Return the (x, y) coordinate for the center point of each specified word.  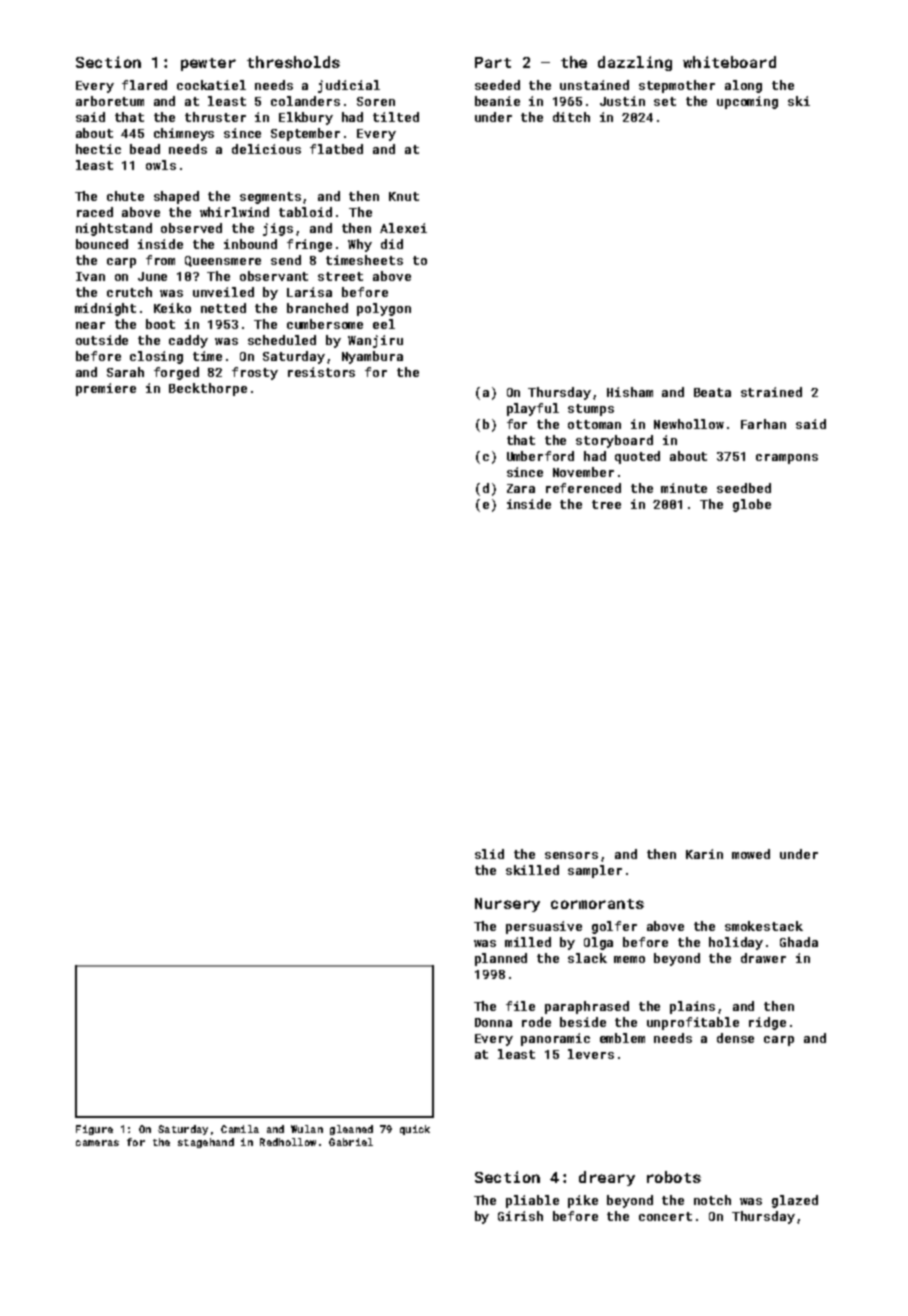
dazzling (635, 63)
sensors (571, 855)
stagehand (206, 1143)
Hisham (630, 392)
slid (489, 854)
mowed (751, 854)
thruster (215, 117)
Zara (521, 488)
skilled (532, 870)
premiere (106, 389)
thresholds (293, 62)
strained (771, 392)
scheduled (282, 340)
